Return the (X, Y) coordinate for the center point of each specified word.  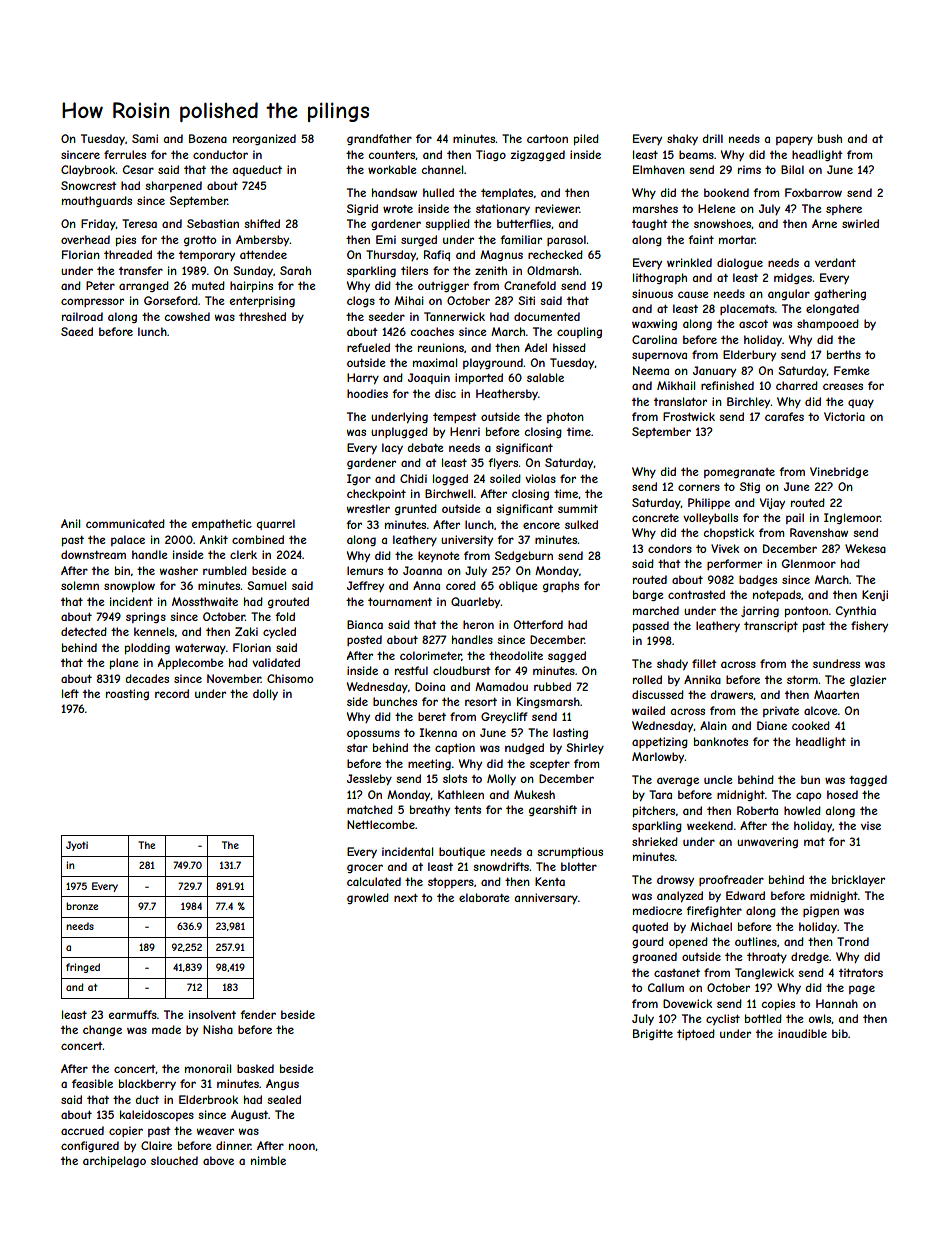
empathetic (222, 524)
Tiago (491, 155)
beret (432, 716)
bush (830, 138)
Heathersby (507, 394)
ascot (753, 324)
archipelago (114, 1161)
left (70, 693)
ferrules (125, 154)
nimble (268, 1160)
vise (871, 825)
